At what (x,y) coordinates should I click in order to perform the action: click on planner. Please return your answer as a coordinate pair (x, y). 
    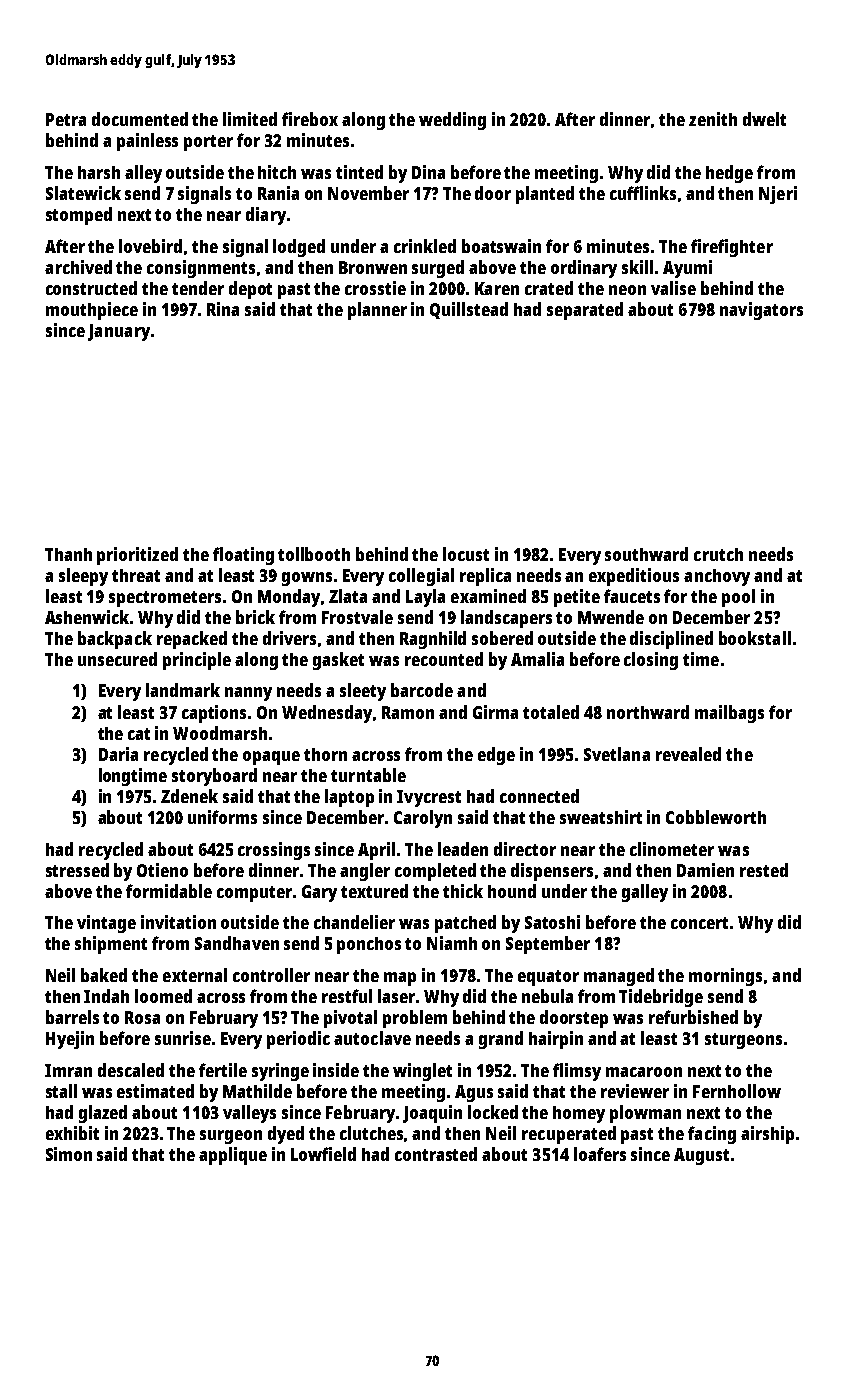
    Looking at the image, I should click on (377, 311).
